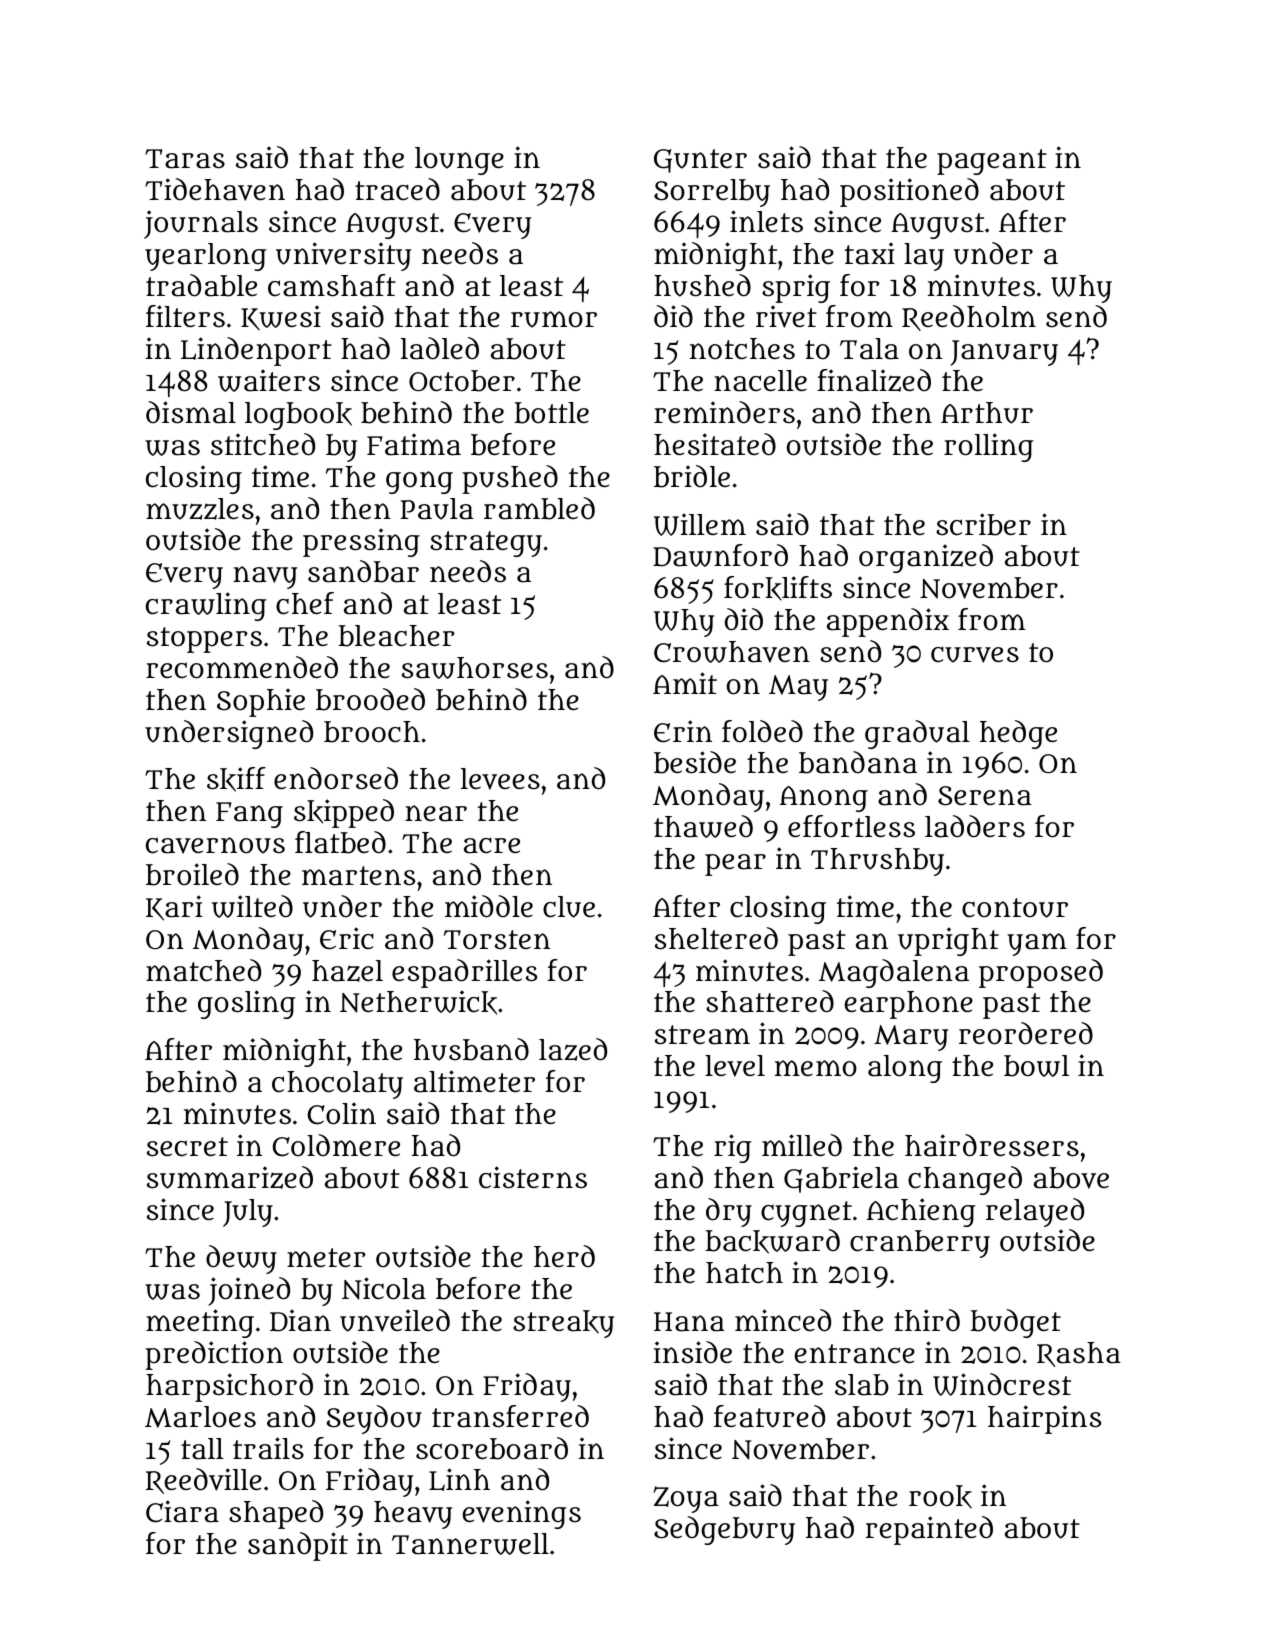 The height and width of the screenshot is (1643, 1270). I want to click on earphone, so click(909, 1005).
